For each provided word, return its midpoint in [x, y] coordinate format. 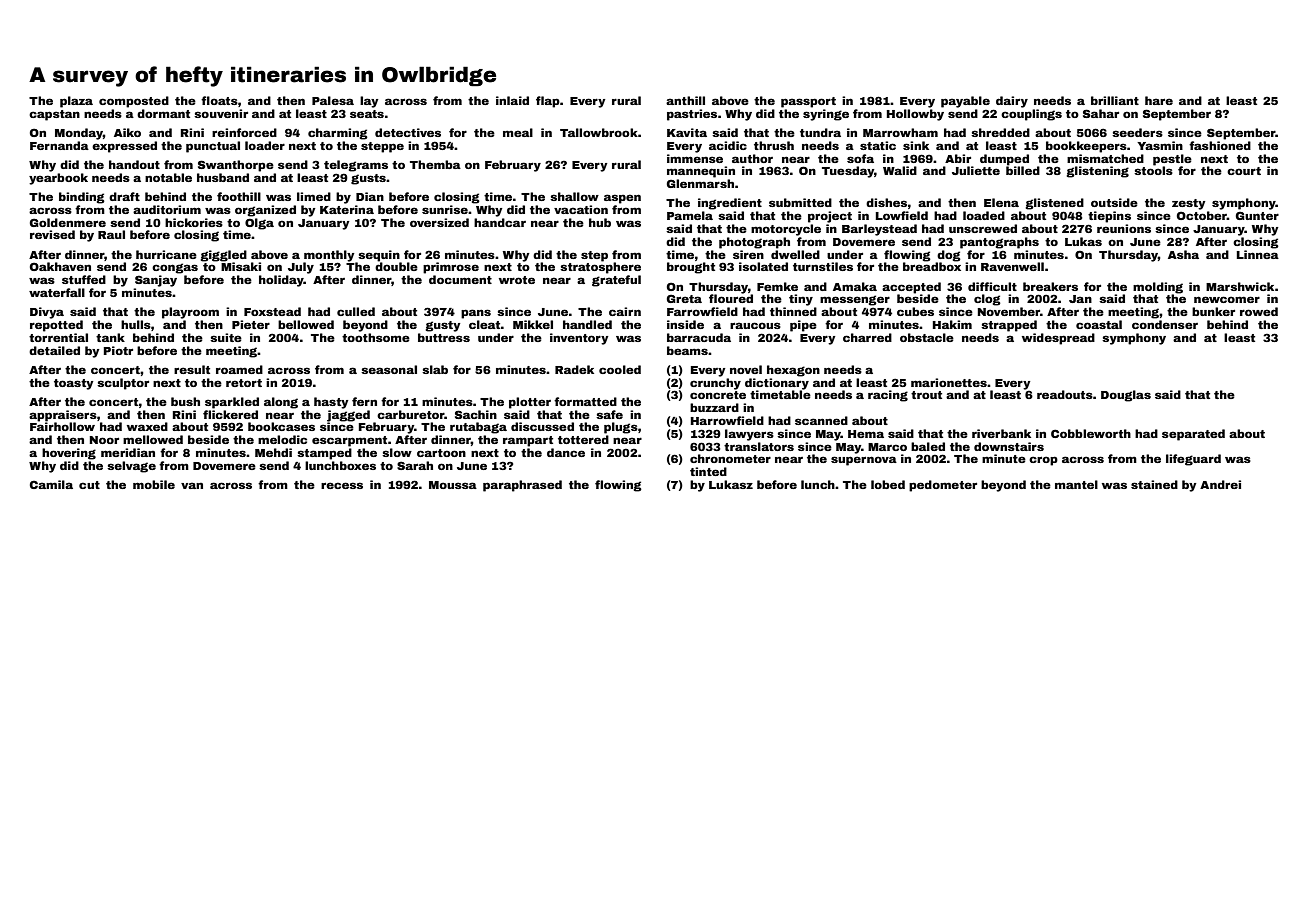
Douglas [1126, 396]
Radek [574, 369]
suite [226, 337]
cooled [620, 369]
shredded [1000, 132]
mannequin [701, 172]
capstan [54, 115]
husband [223, 177]
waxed [147, 426]
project [830, 217]
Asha [1183, 254]
